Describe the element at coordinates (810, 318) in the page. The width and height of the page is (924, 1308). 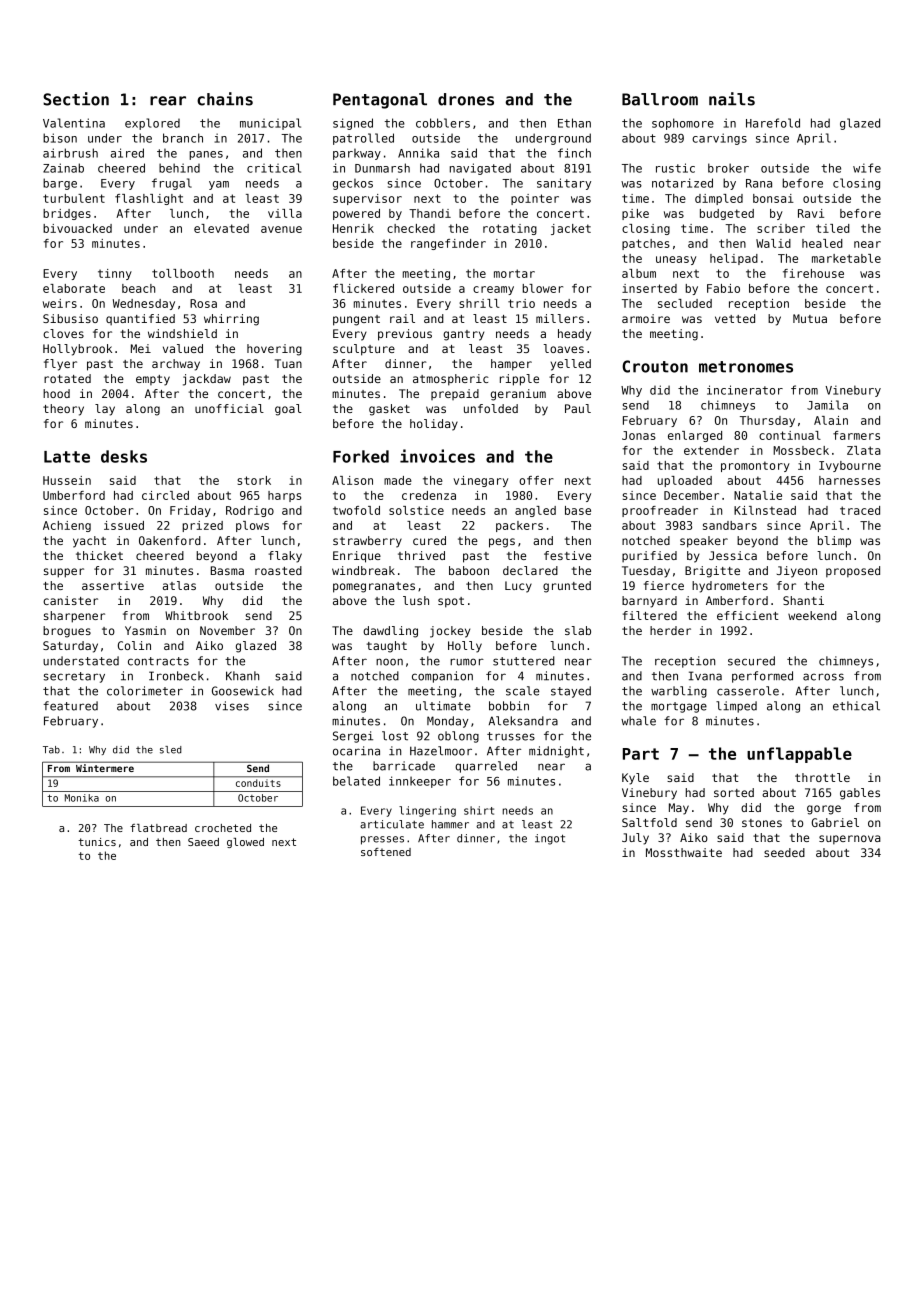
I see `Mutua` at that location.
